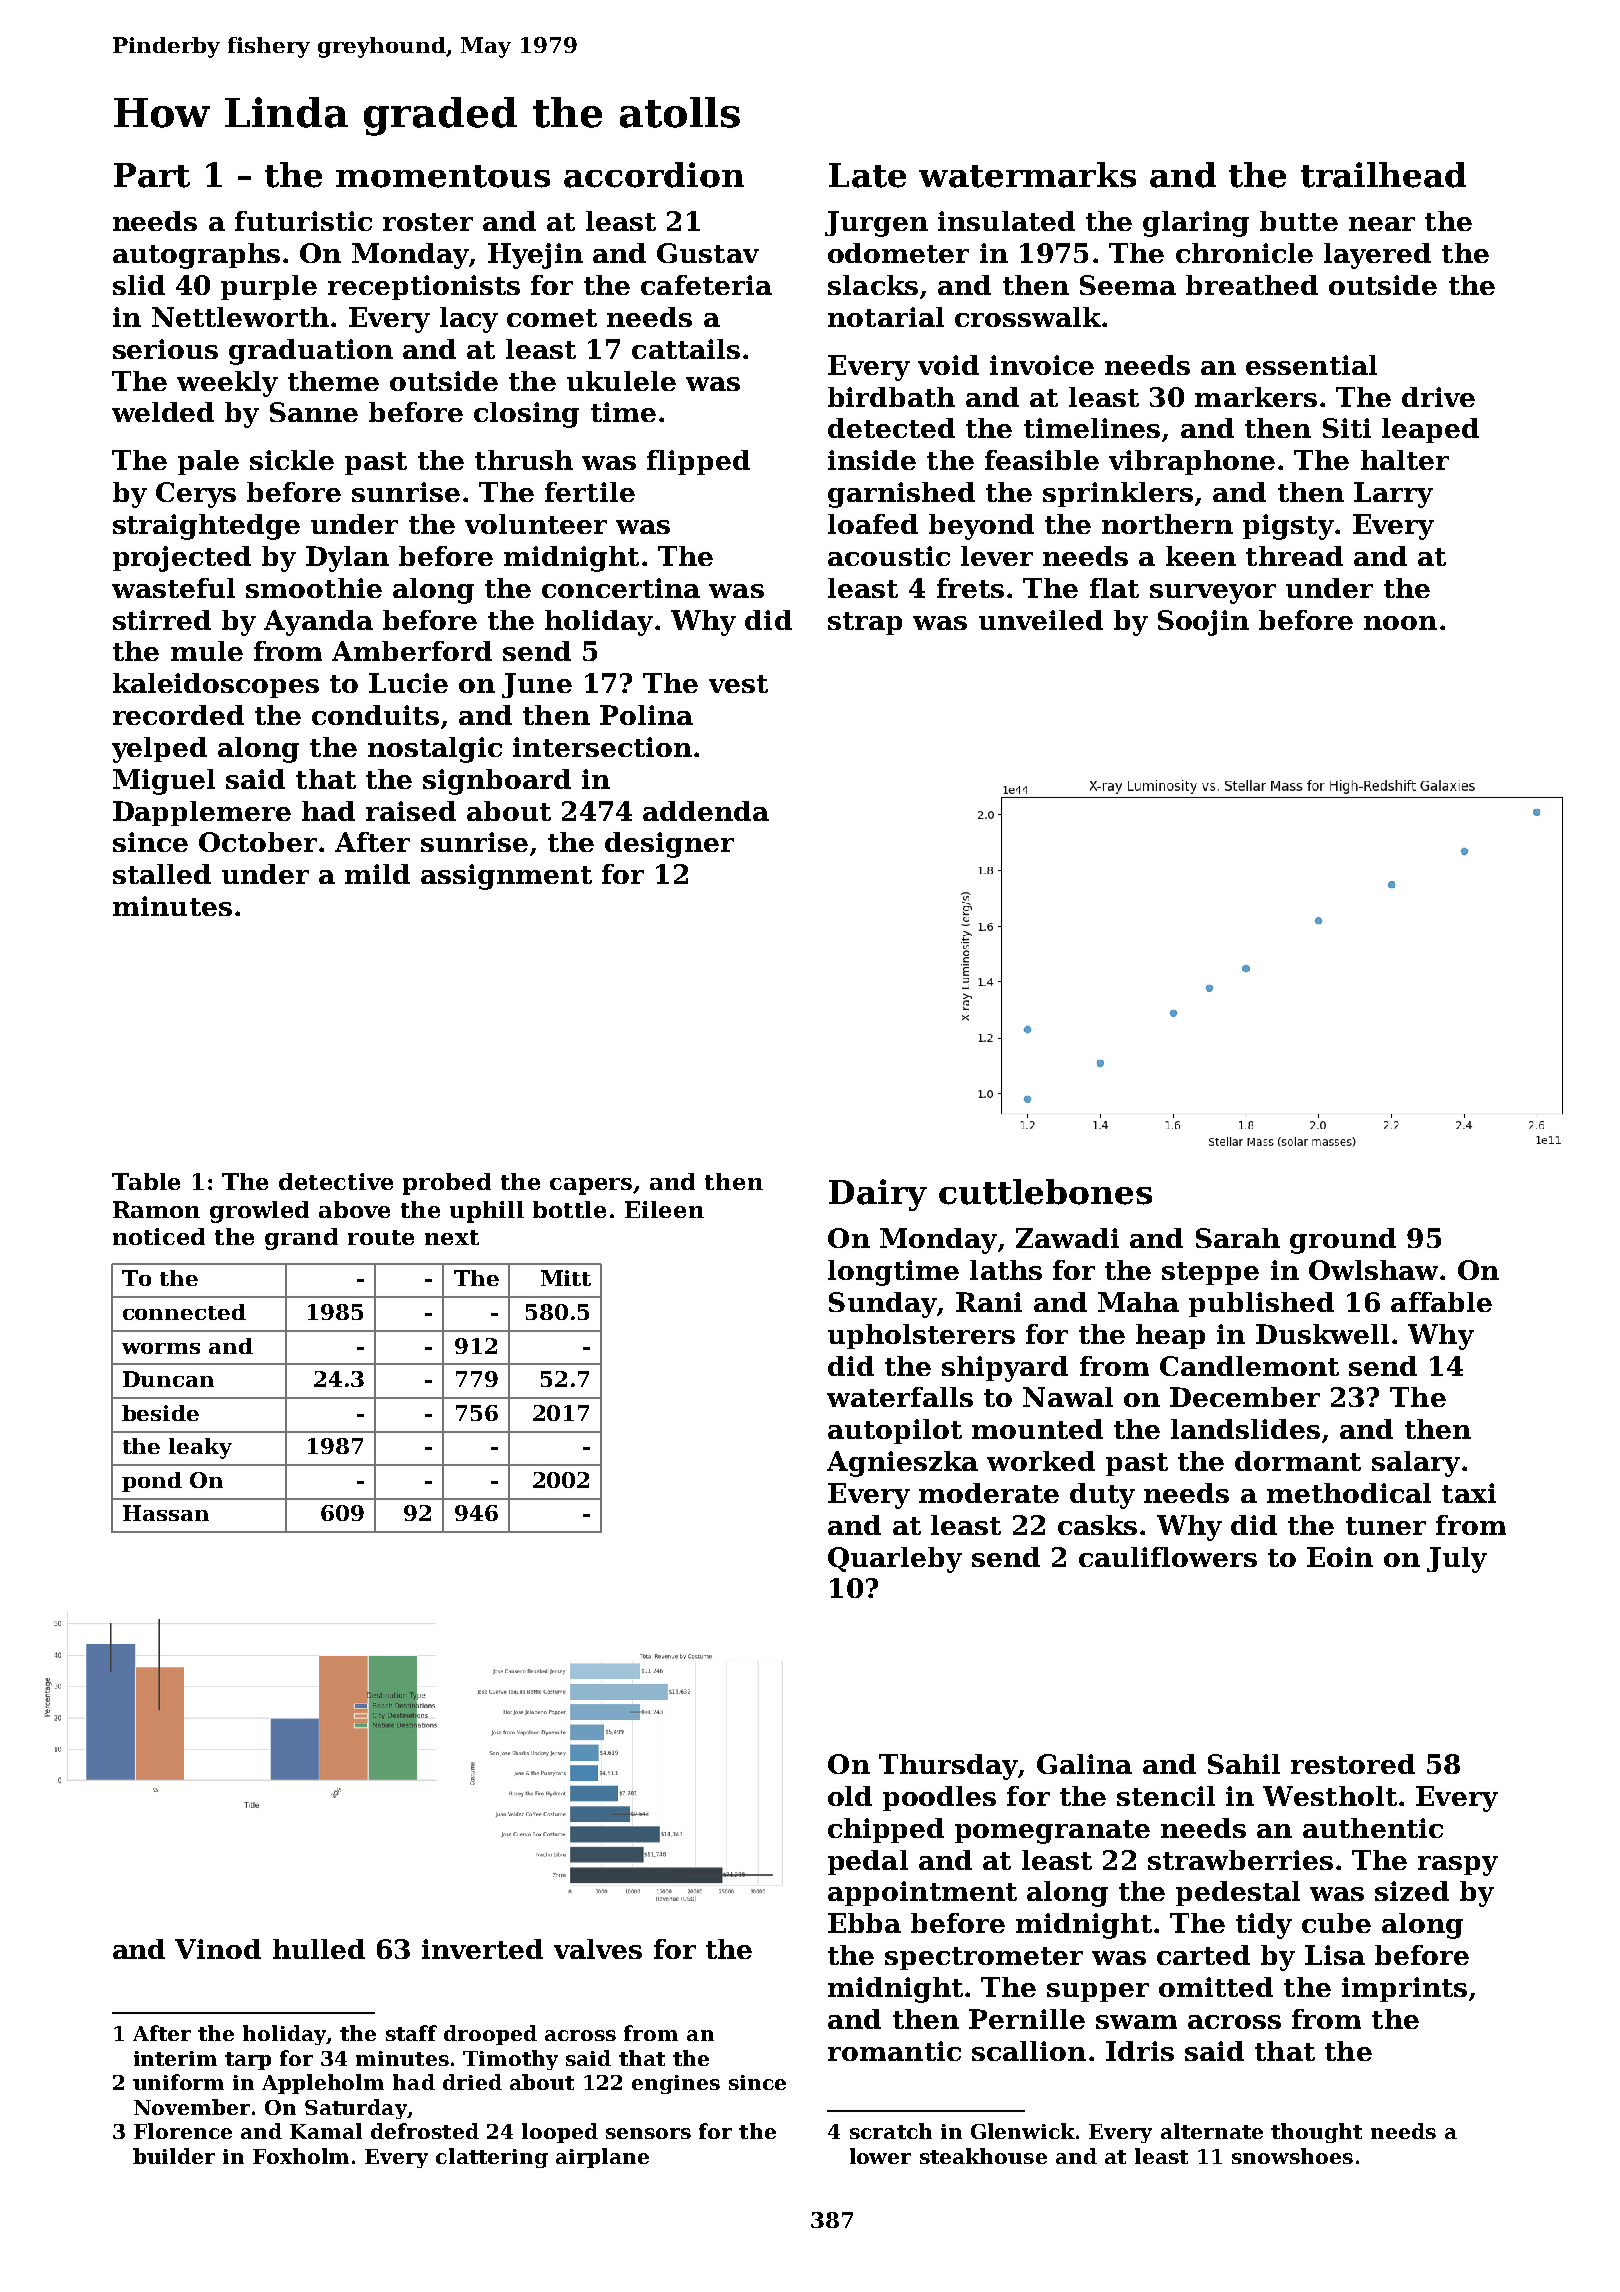 The height and width of the document is (2292, 1620). I want to click on loafed, so click(873, 524).
